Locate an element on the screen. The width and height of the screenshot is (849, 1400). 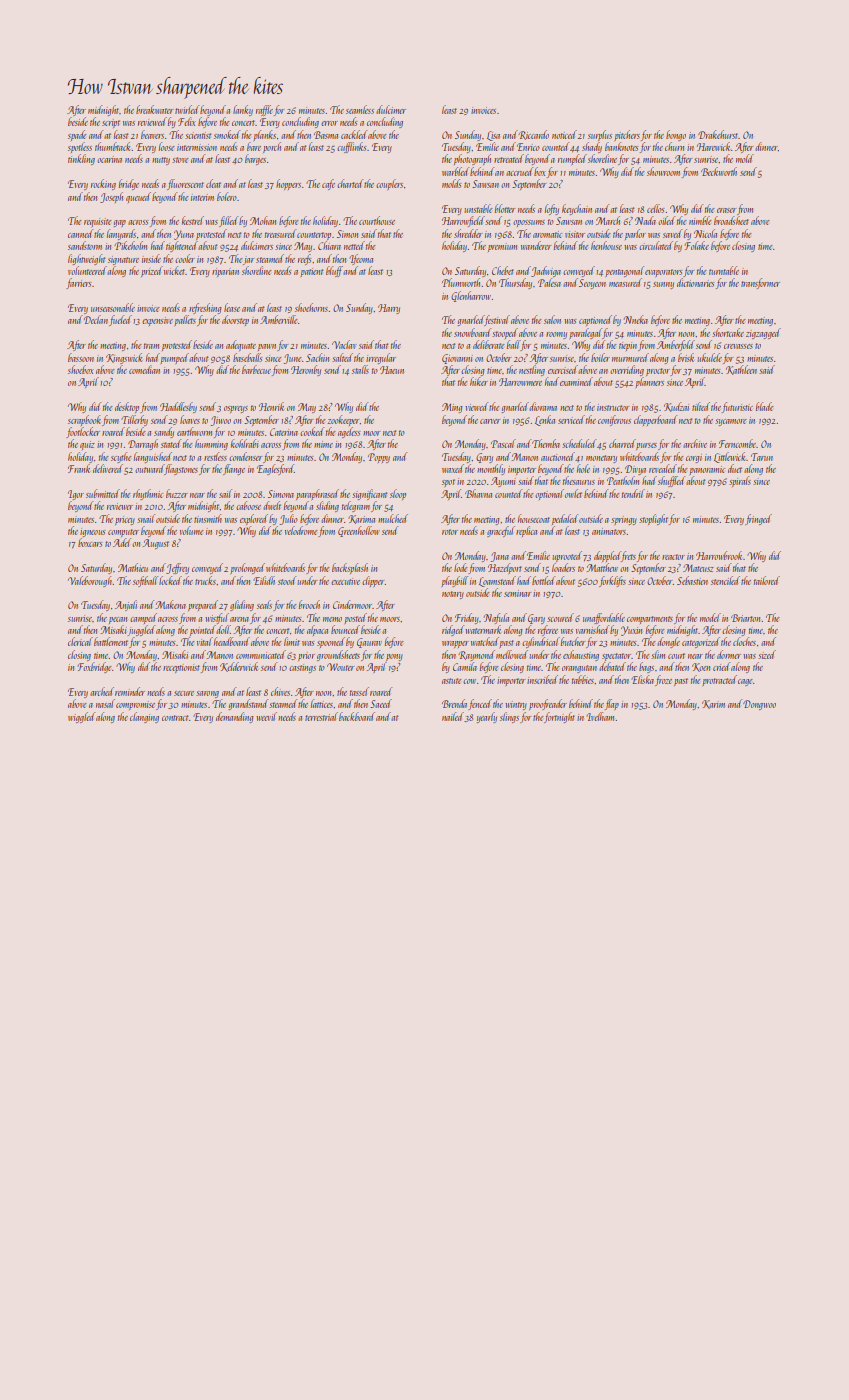
canned is located at coordinates (80, 233).
